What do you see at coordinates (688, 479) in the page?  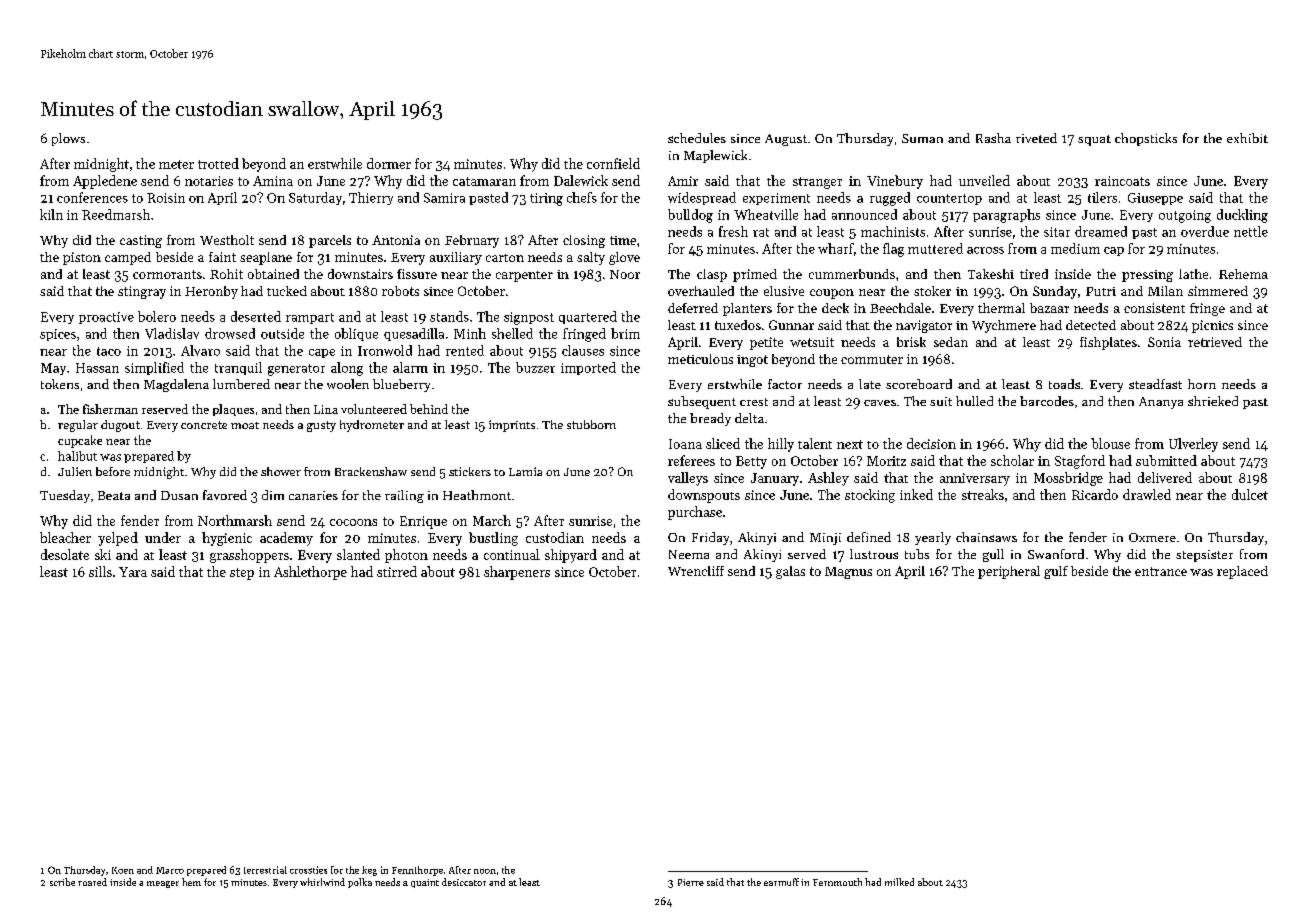 I see `valleys` at bounding box center [688, 479].
